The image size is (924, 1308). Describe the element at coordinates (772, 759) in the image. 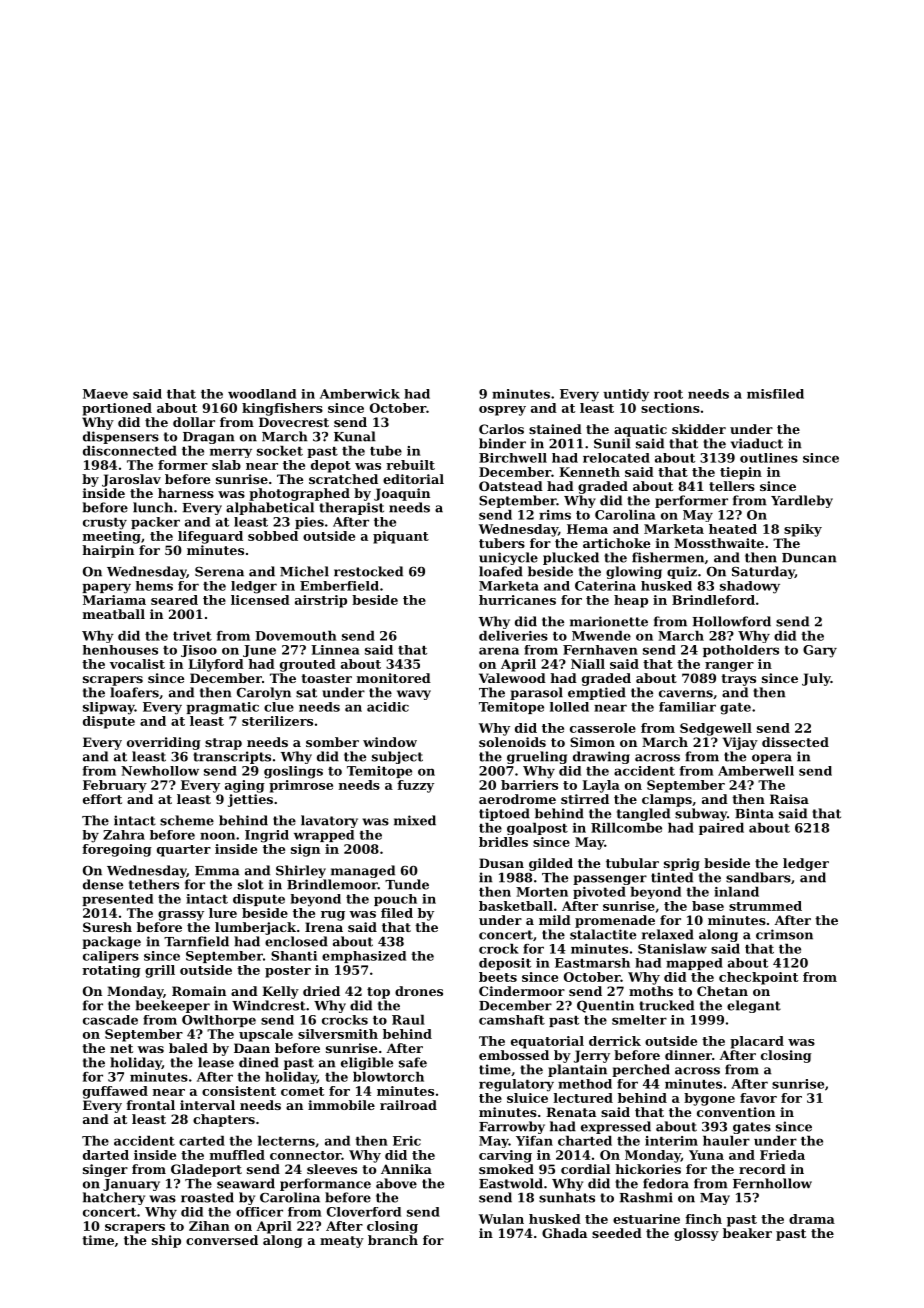

I see `opera` at that location.
